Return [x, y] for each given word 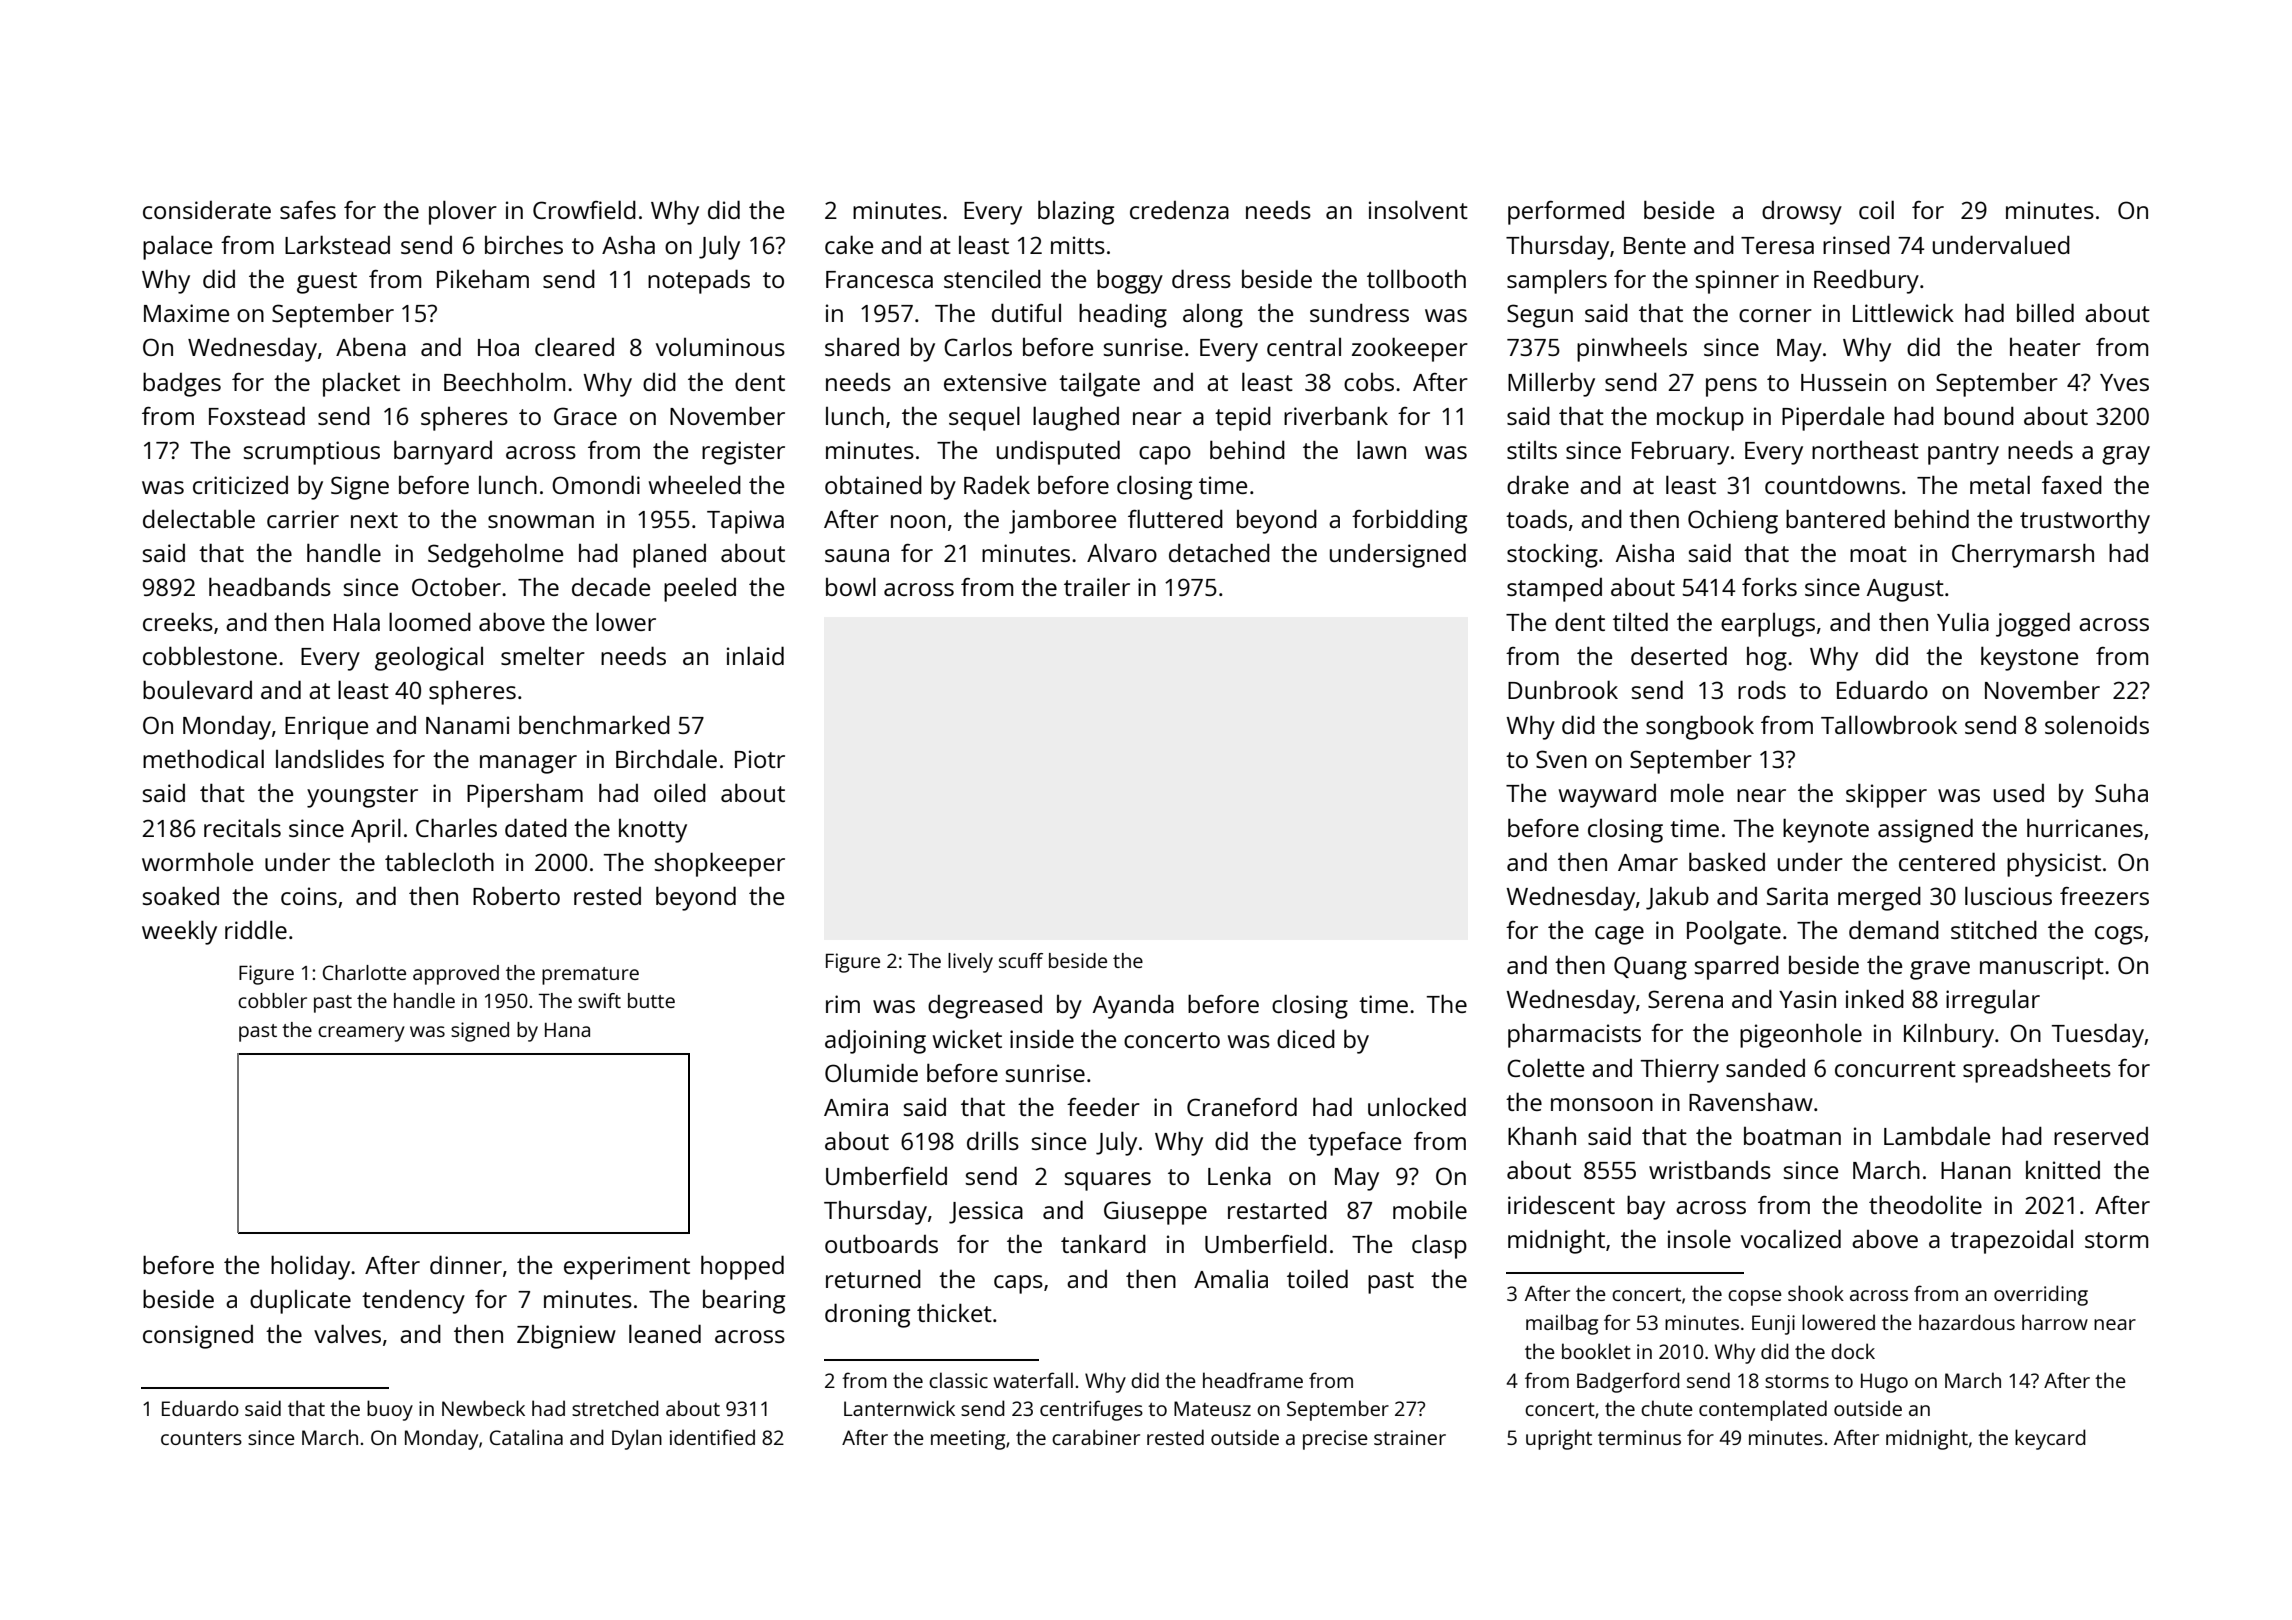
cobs [1369, 382]
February [1680, 452]
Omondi [596, 484]
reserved [2101, 1136]
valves [347, 1333]
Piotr [760, 759]
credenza [1179, 210]
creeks [178, 621]
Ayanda [1133, 1006]
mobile [1430, 1209]
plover [463, 212]
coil [1876, 209]
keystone [2029, 658]
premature [590, 976]
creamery [361, 1034]
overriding [2041, 1295]
